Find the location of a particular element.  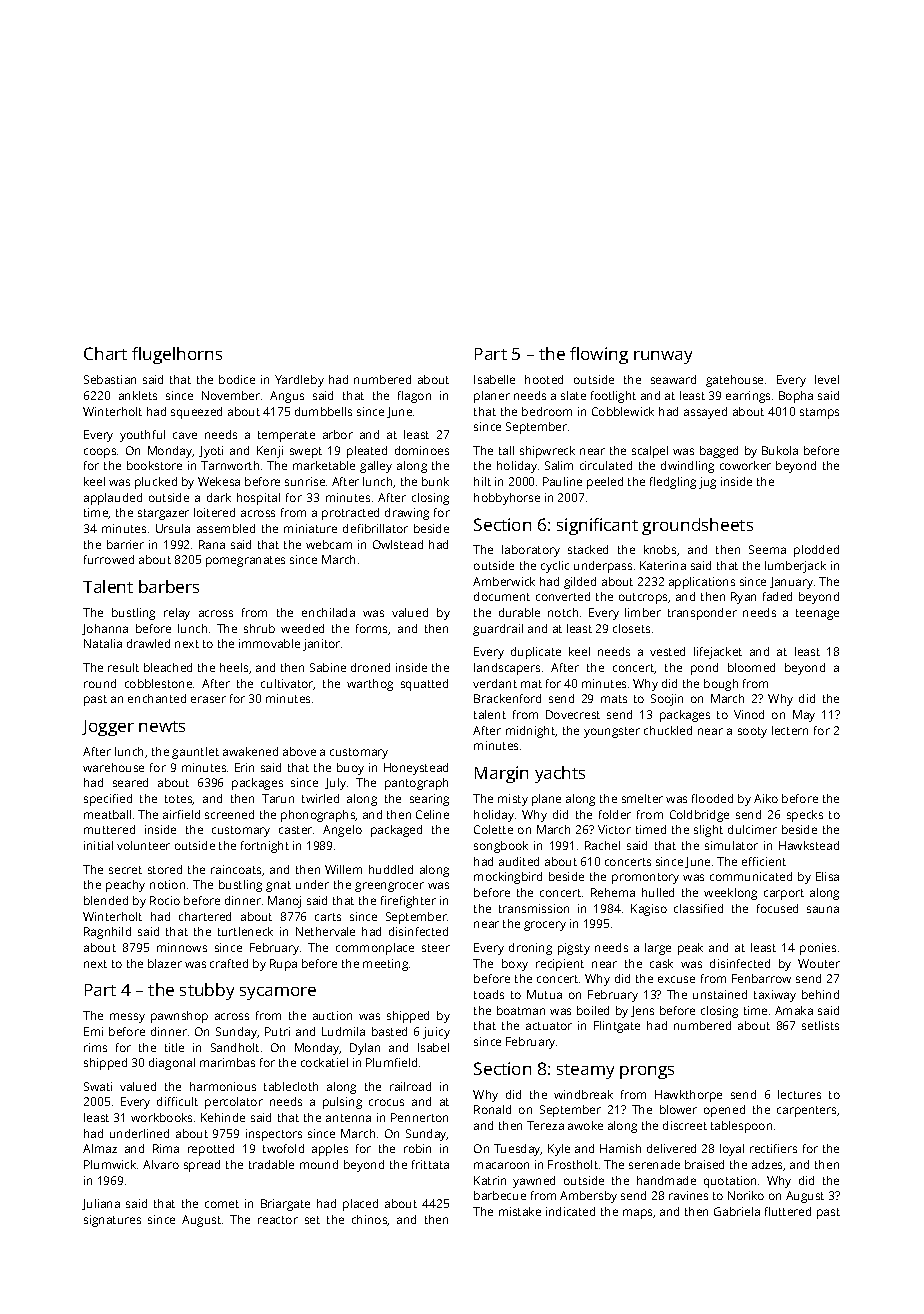

basted is located at coordinates (389, 1031).
